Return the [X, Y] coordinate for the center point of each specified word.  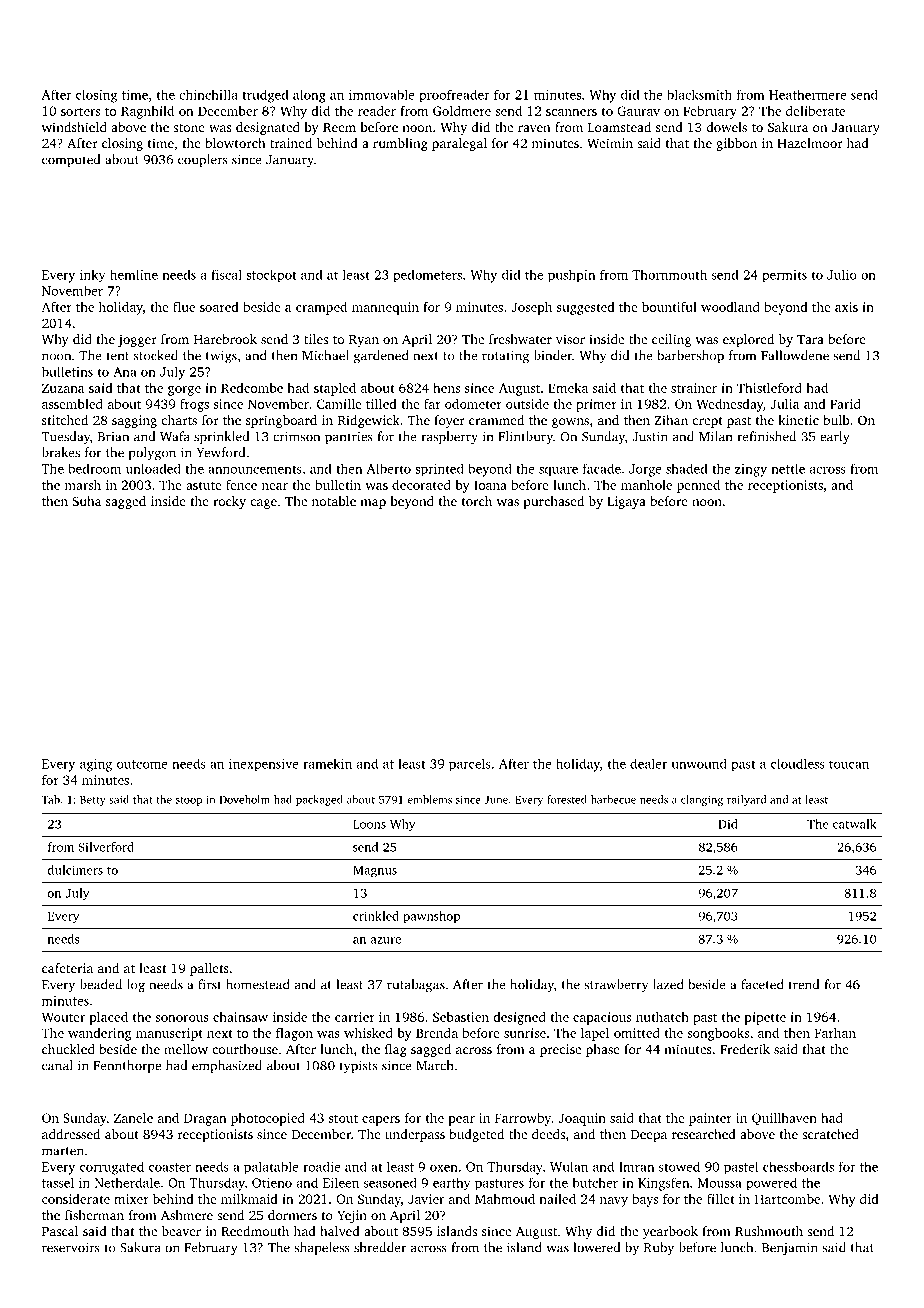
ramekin [327, 763]
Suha [87, 501]
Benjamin [790, 1249]
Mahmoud [505, 1199]
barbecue [613, 799]
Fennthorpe [127, 1066]
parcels [470, 765]
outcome [142, 764]
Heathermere [808, 94]
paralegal [459, 144]
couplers [203, 160]
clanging [702, 800]
